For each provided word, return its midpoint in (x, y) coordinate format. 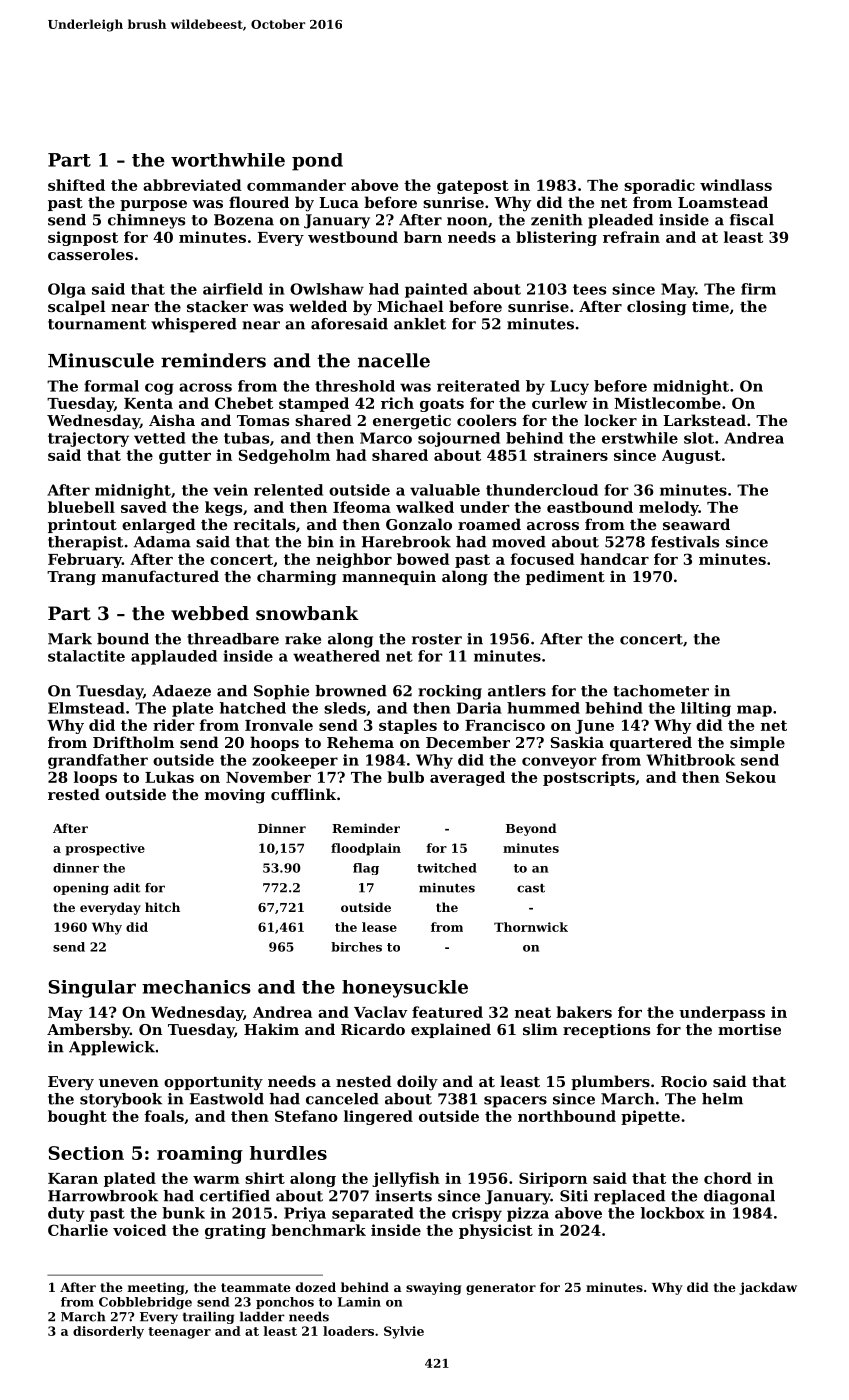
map (754, 711)
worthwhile (228, 160)
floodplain (366, 849)
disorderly (108, 1332)
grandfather (98, 761)
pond (317, 162)
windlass (736, 185)
